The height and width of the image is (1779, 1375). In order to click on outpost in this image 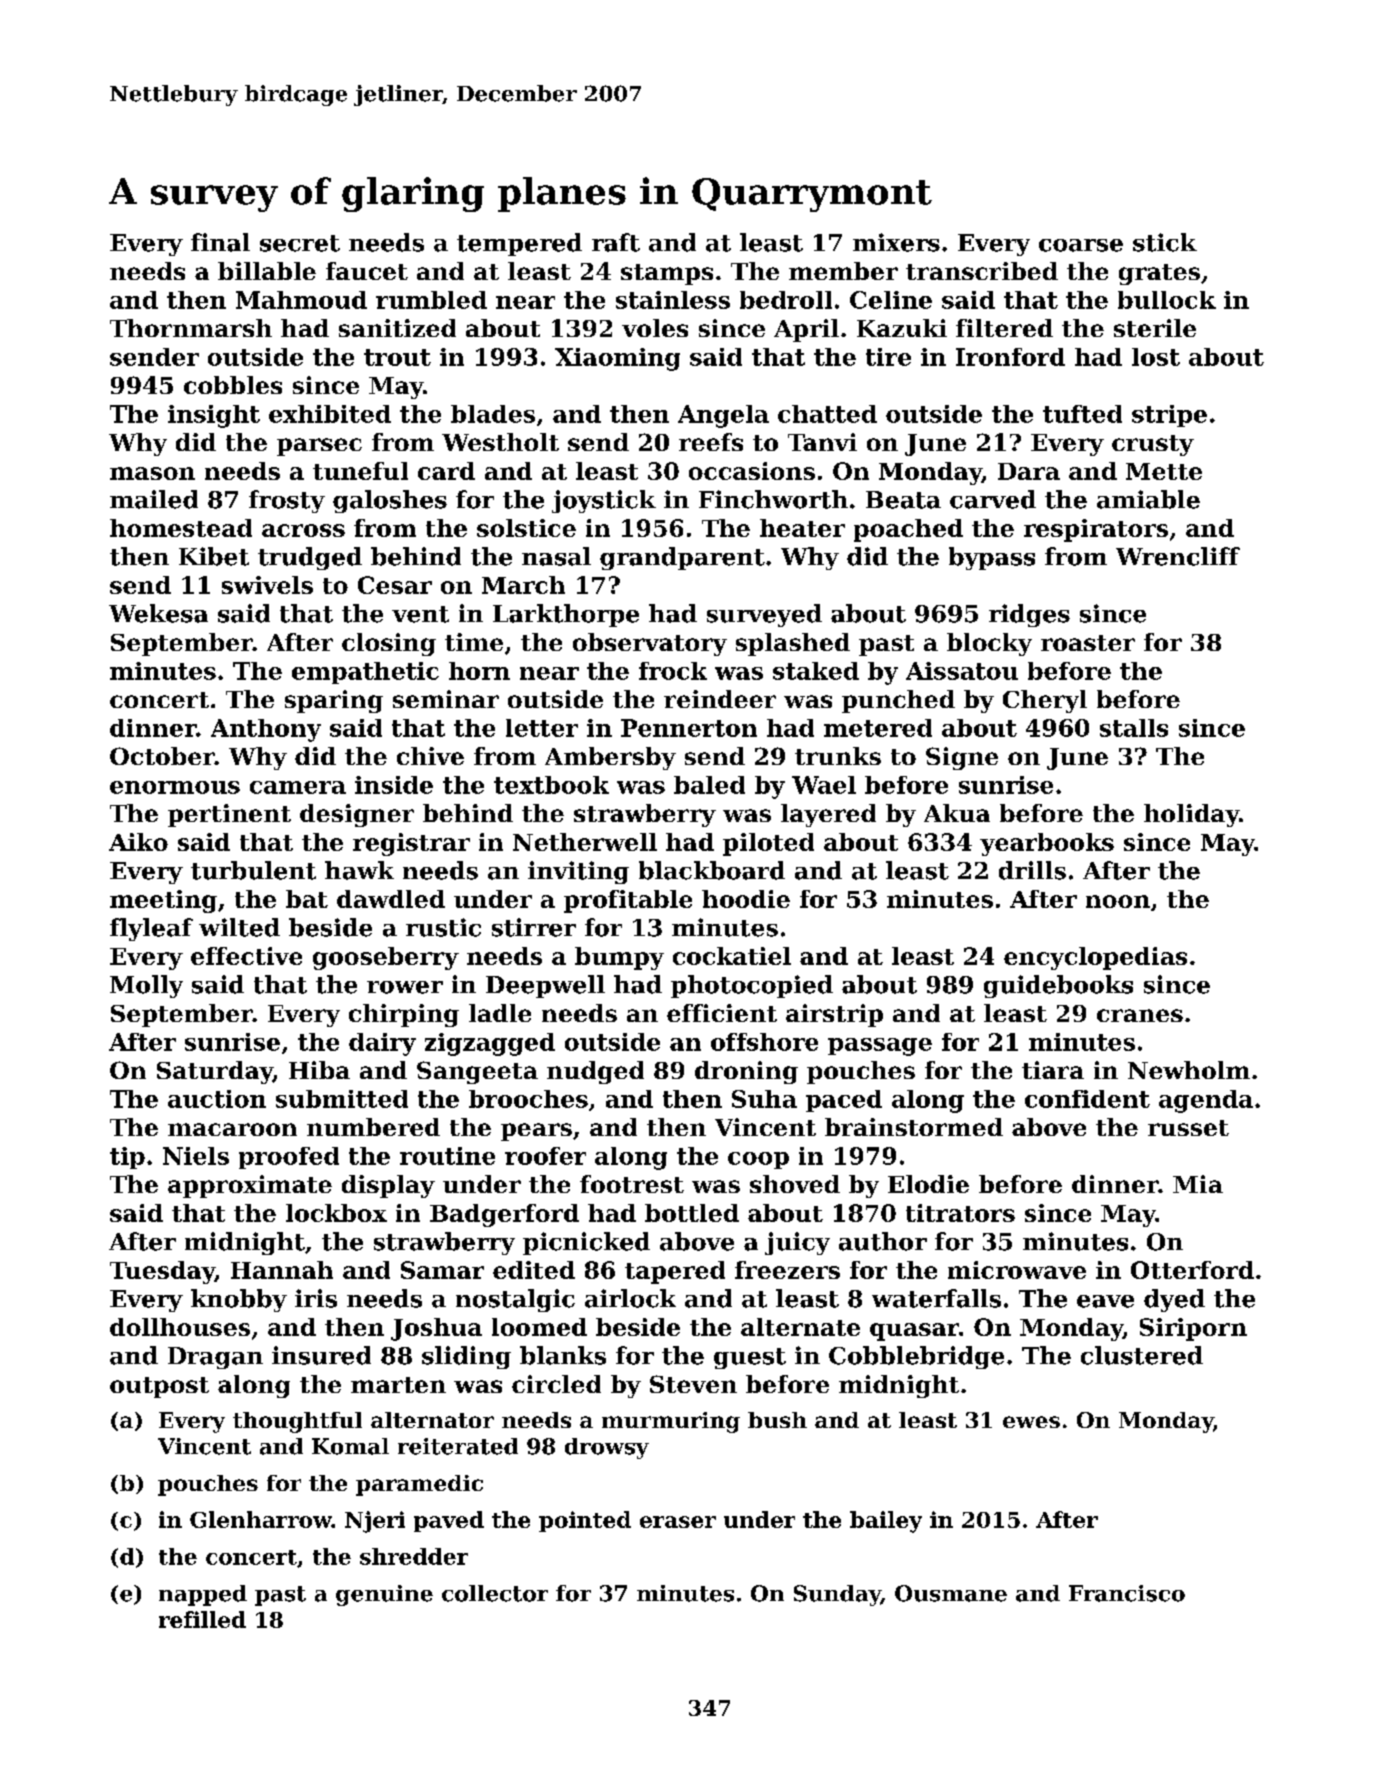, I will do `click(159, 1387)`.
